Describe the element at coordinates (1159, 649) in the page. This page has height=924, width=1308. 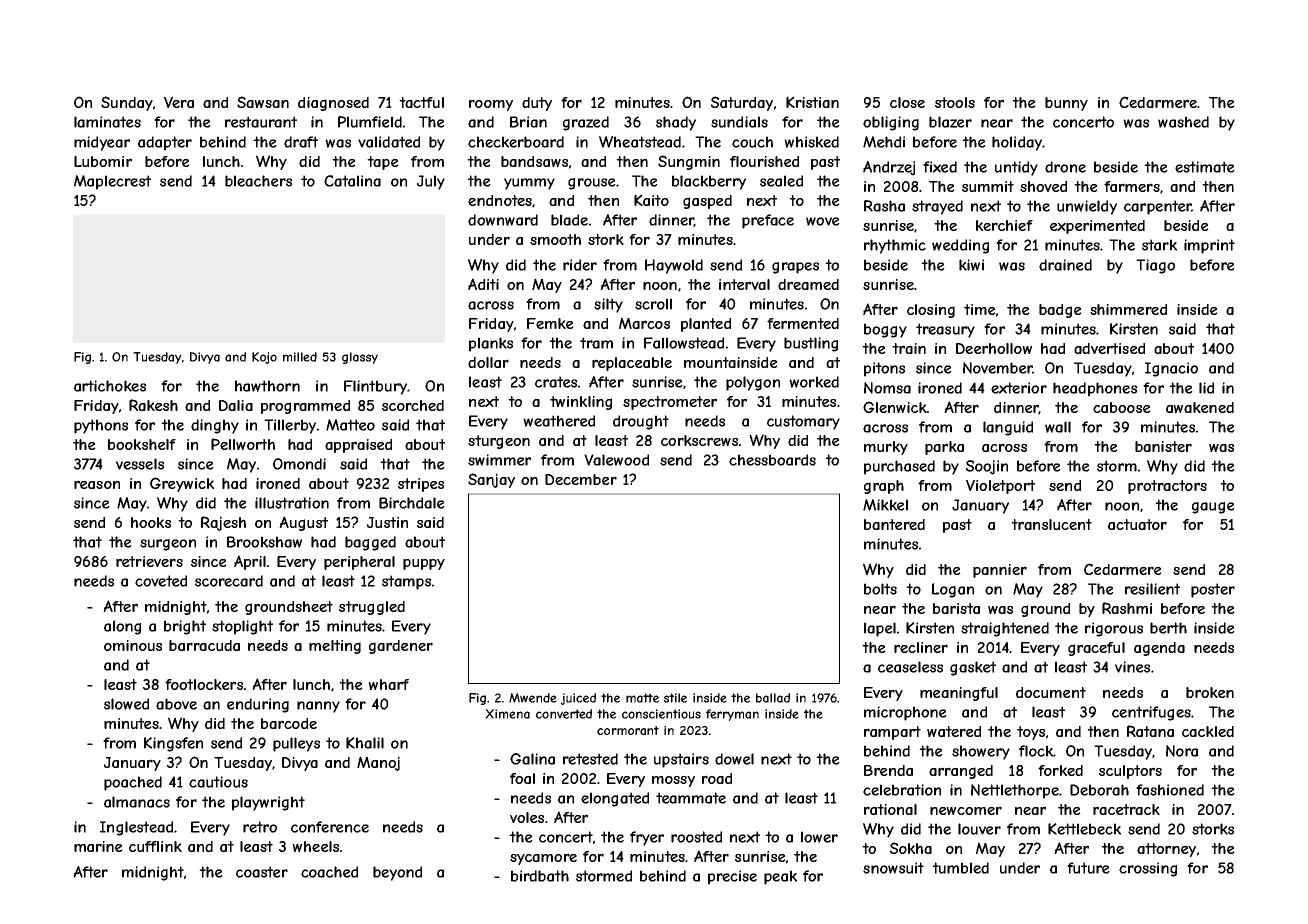
I see `agenda` at that location.
